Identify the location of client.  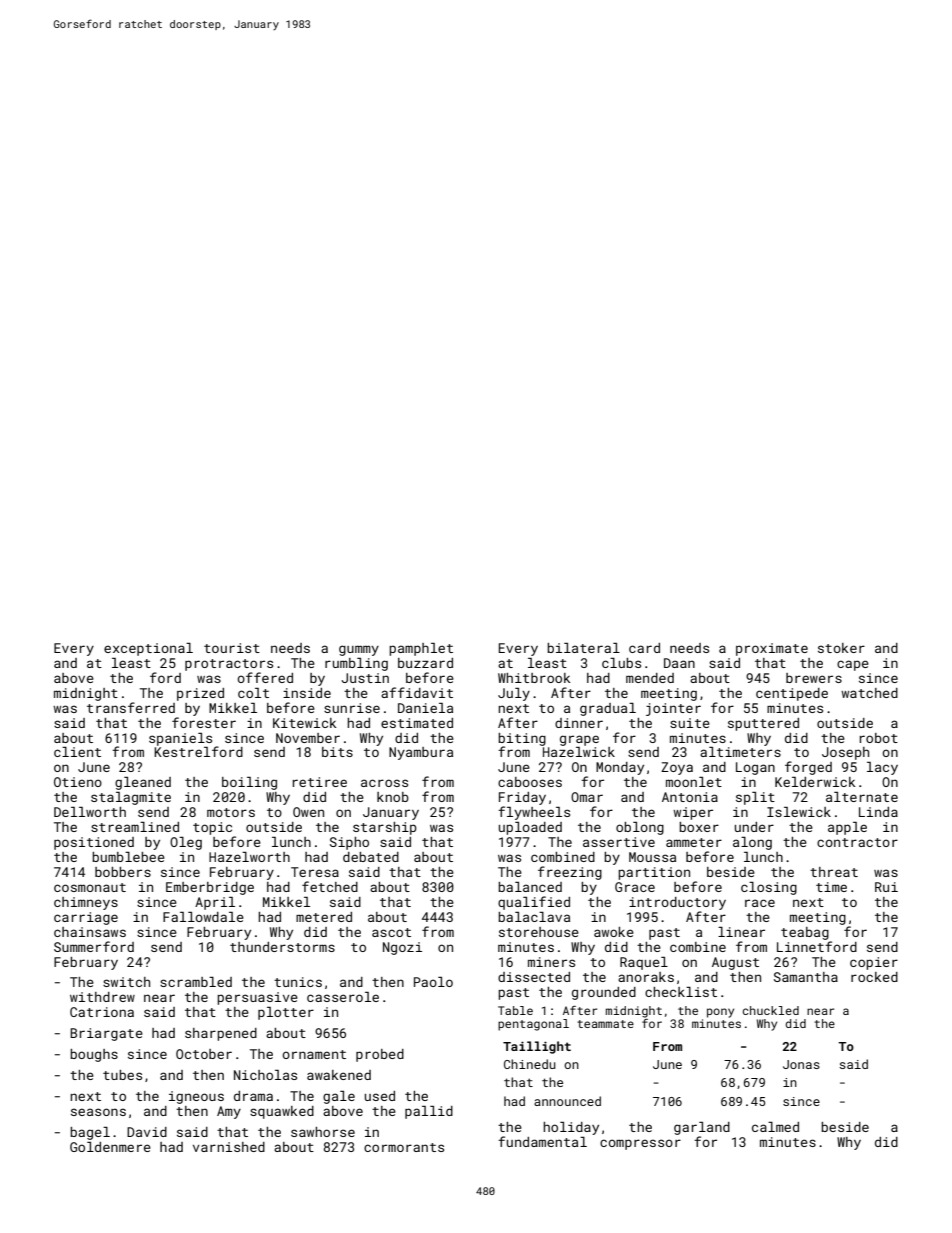
(77, 752).
